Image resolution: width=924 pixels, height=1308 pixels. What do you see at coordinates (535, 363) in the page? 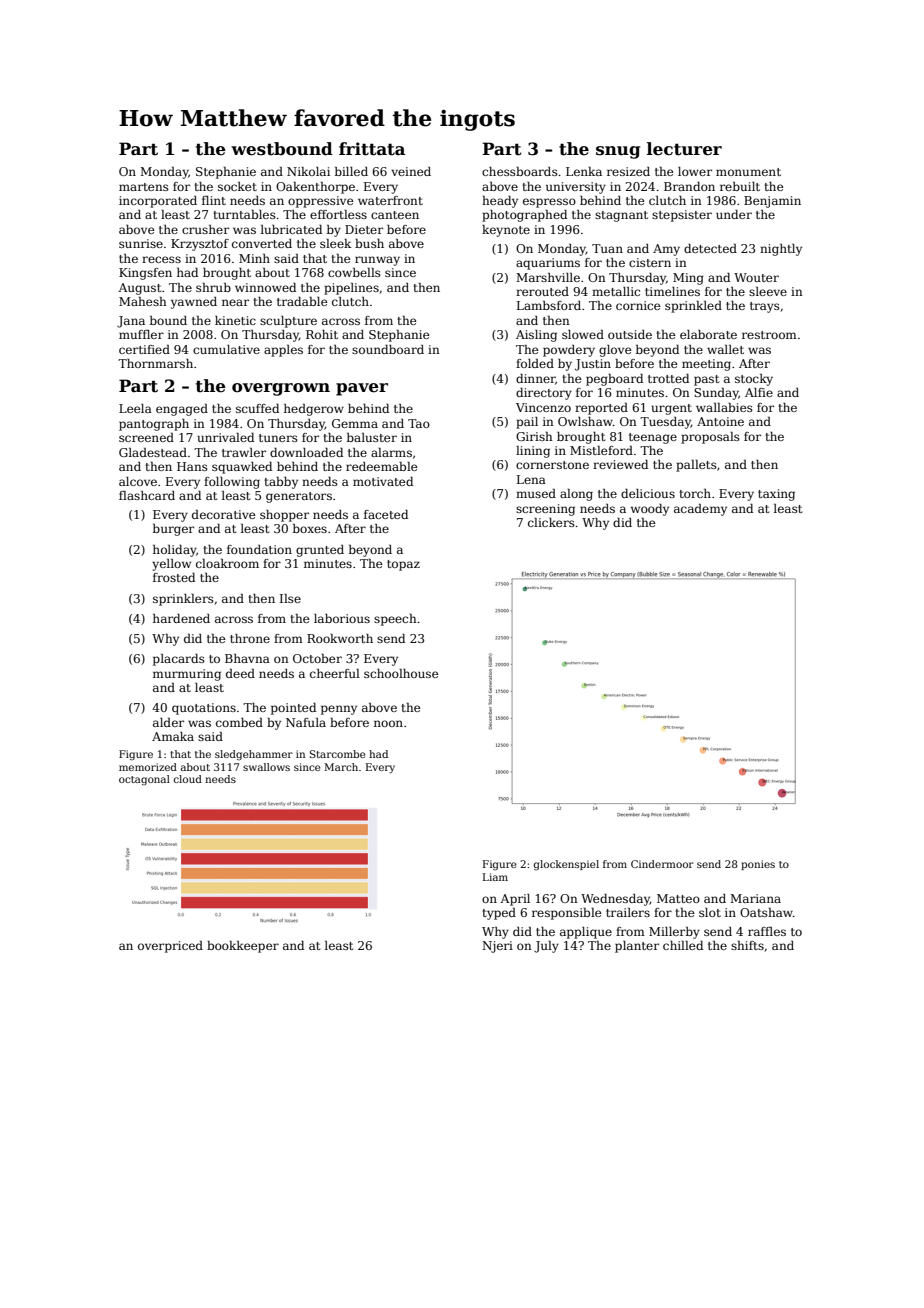
I see `folded` at bounding box center [535, 363].
